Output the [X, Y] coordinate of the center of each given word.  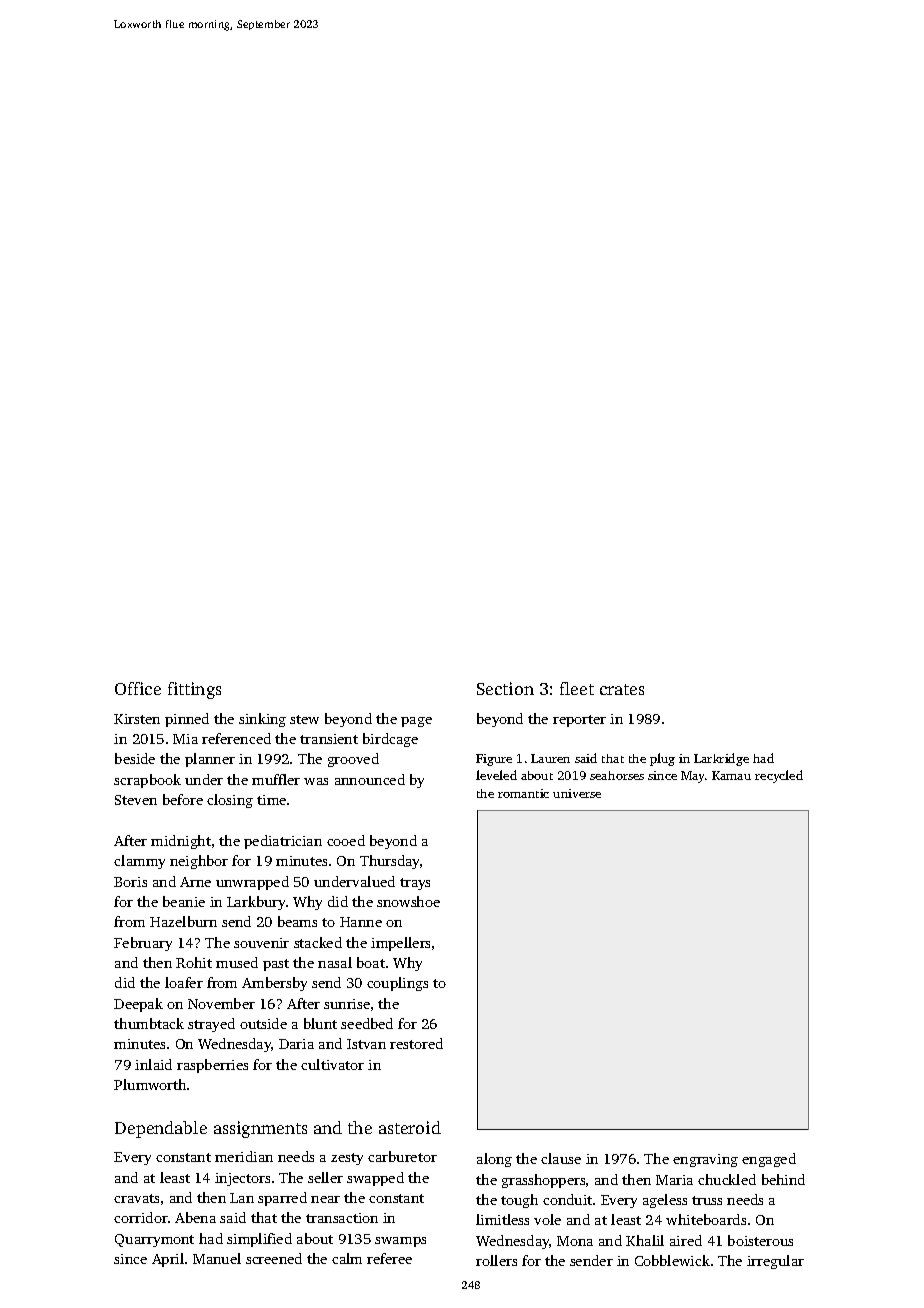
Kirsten [137, 719]
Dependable [161, 1129]
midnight [181, 842]
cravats [136, 1198]
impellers [400, 944]
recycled [779, 776]
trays [415, 884]
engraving [705, 1160]
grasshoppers [543, 1181]
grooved [353, 760]
